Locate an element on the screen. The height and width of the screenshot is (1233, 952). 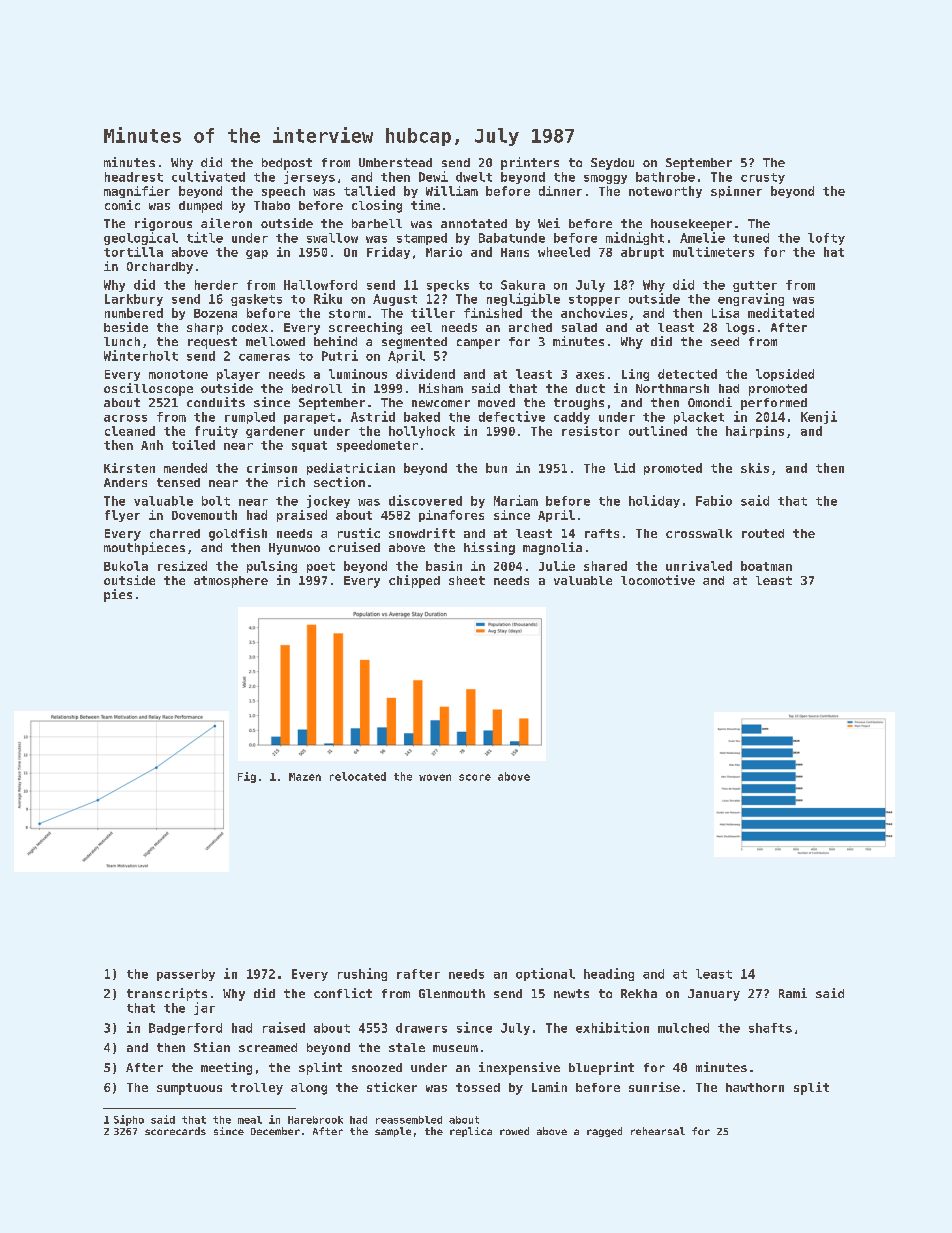
exhibition is located at coordinates (612, 1027).
